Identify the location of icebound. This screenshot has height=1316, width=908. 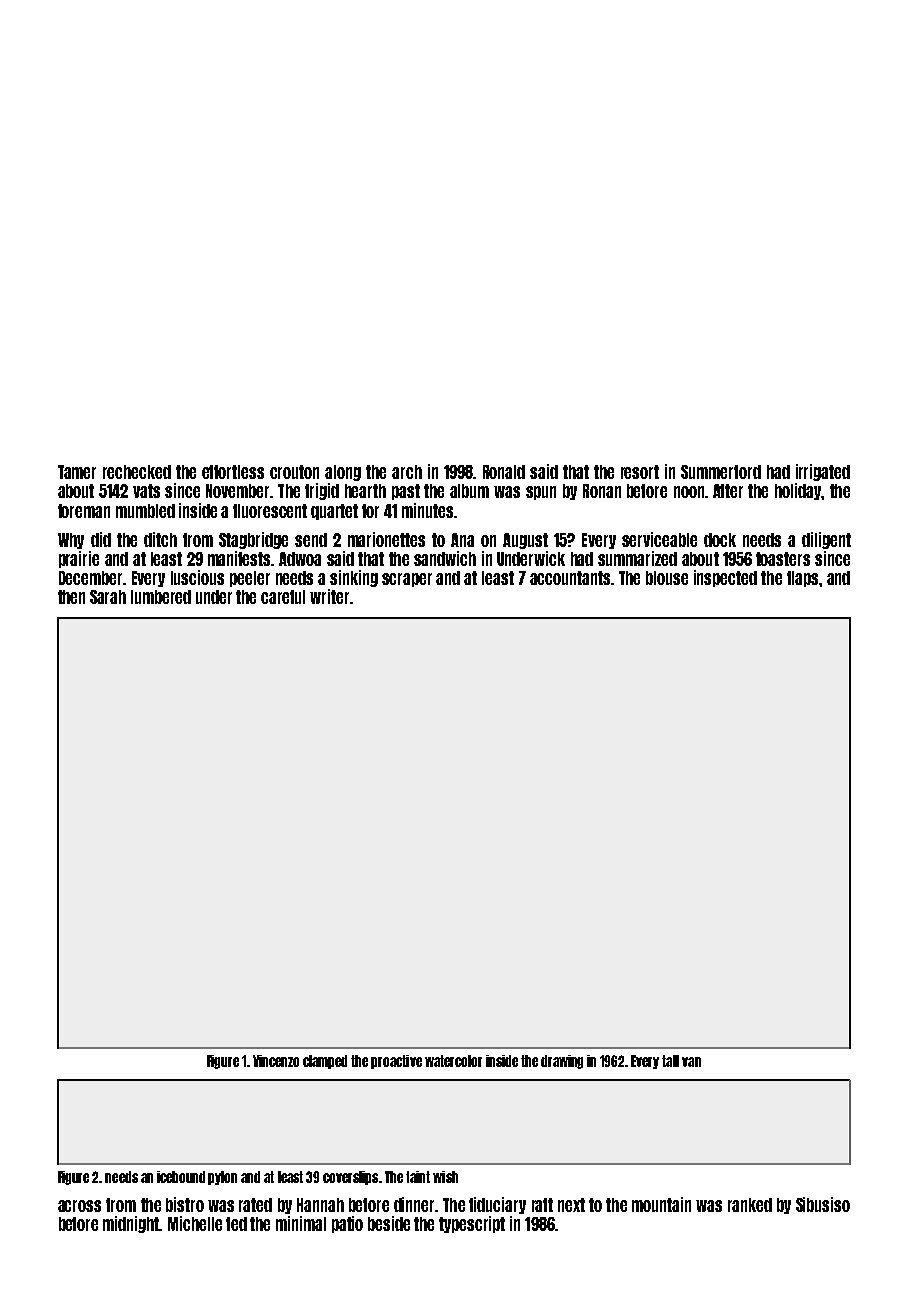
(181, 1177).
